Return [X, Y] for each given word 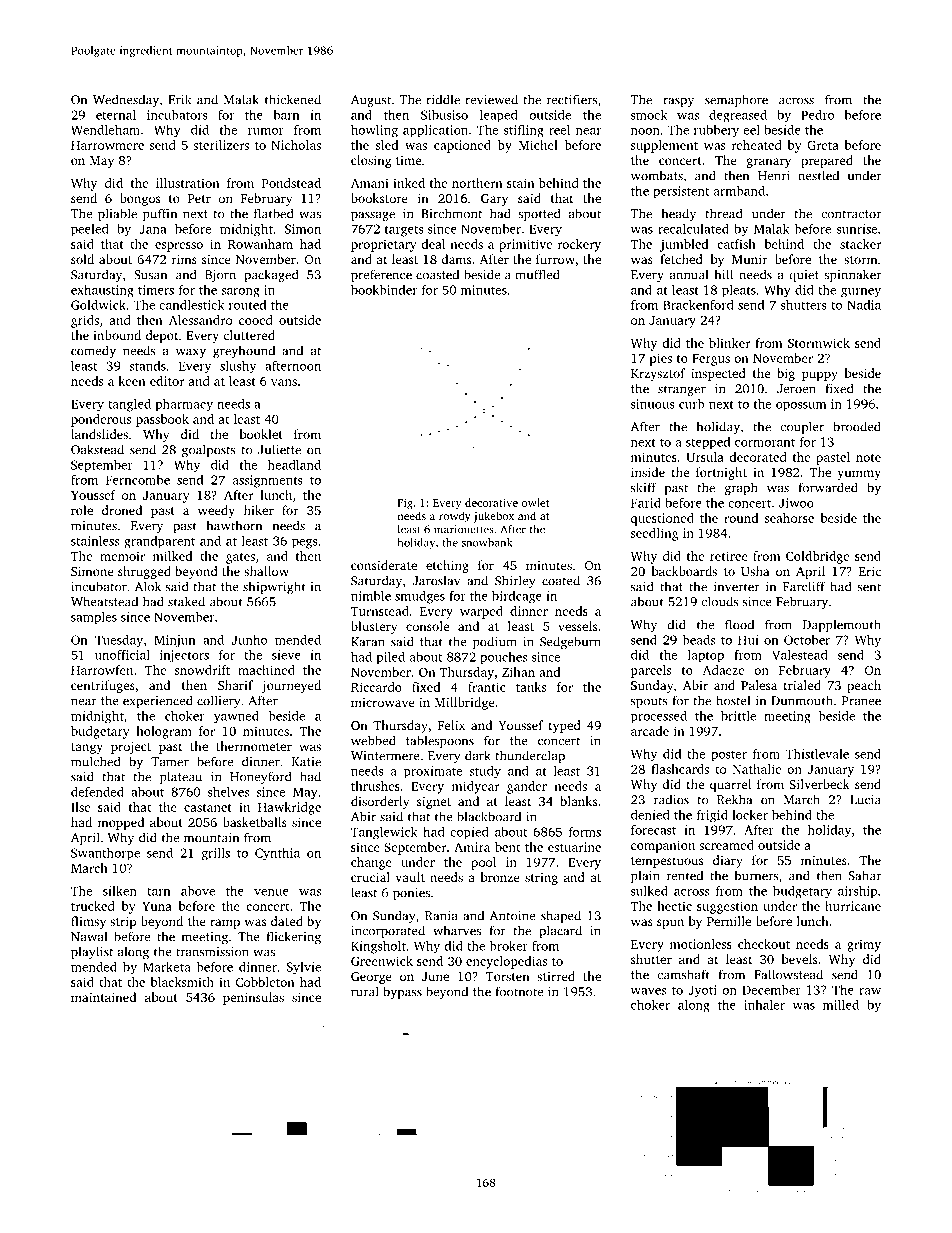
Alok [148, 586]
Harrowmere [107, 145]
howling [374, 131]
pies [661, 359]
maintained [103, 997]
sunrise [857, 229]
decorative [491, 502]
